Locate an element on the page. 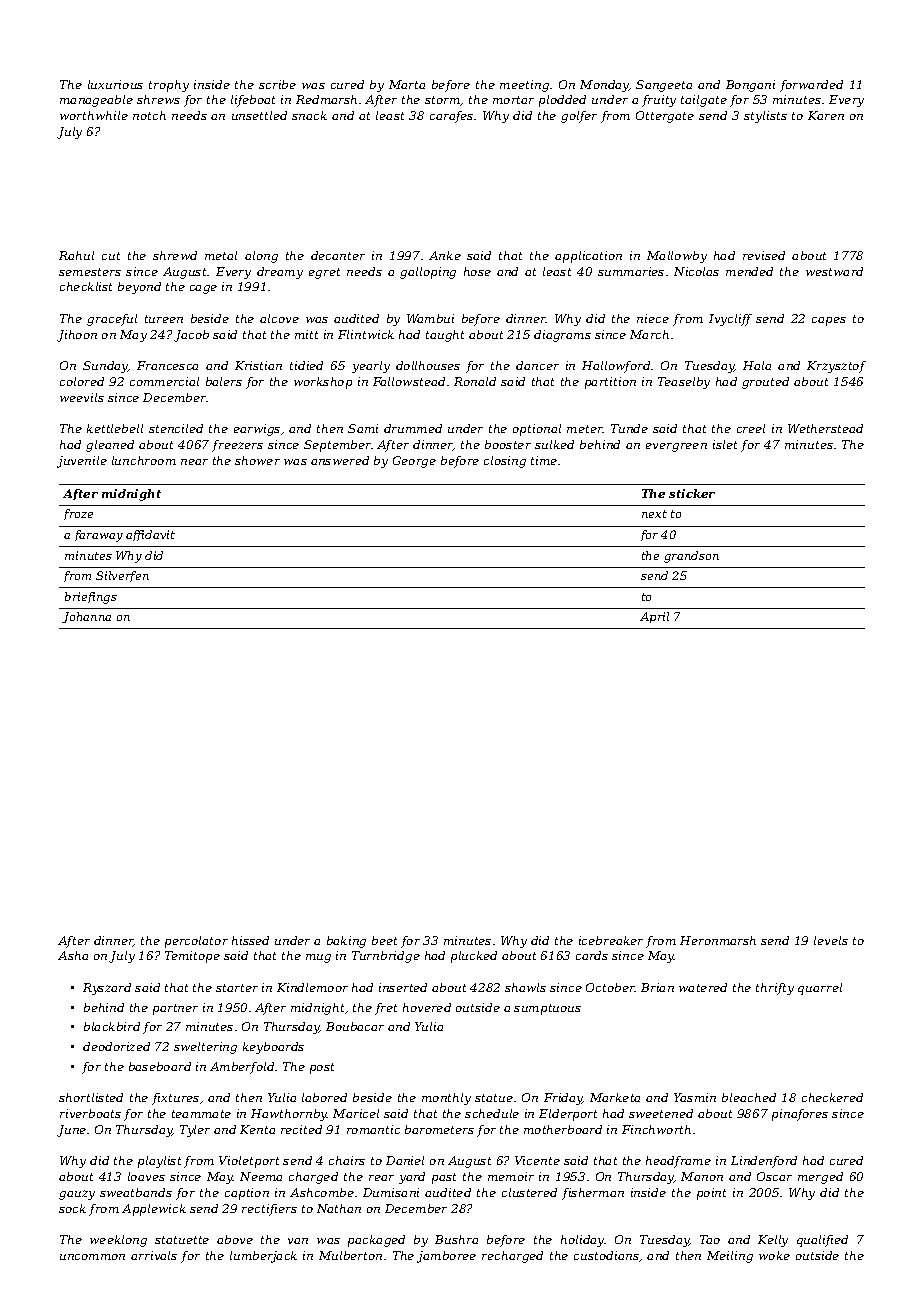  gauzy is located at coordinates (77, 1195).
